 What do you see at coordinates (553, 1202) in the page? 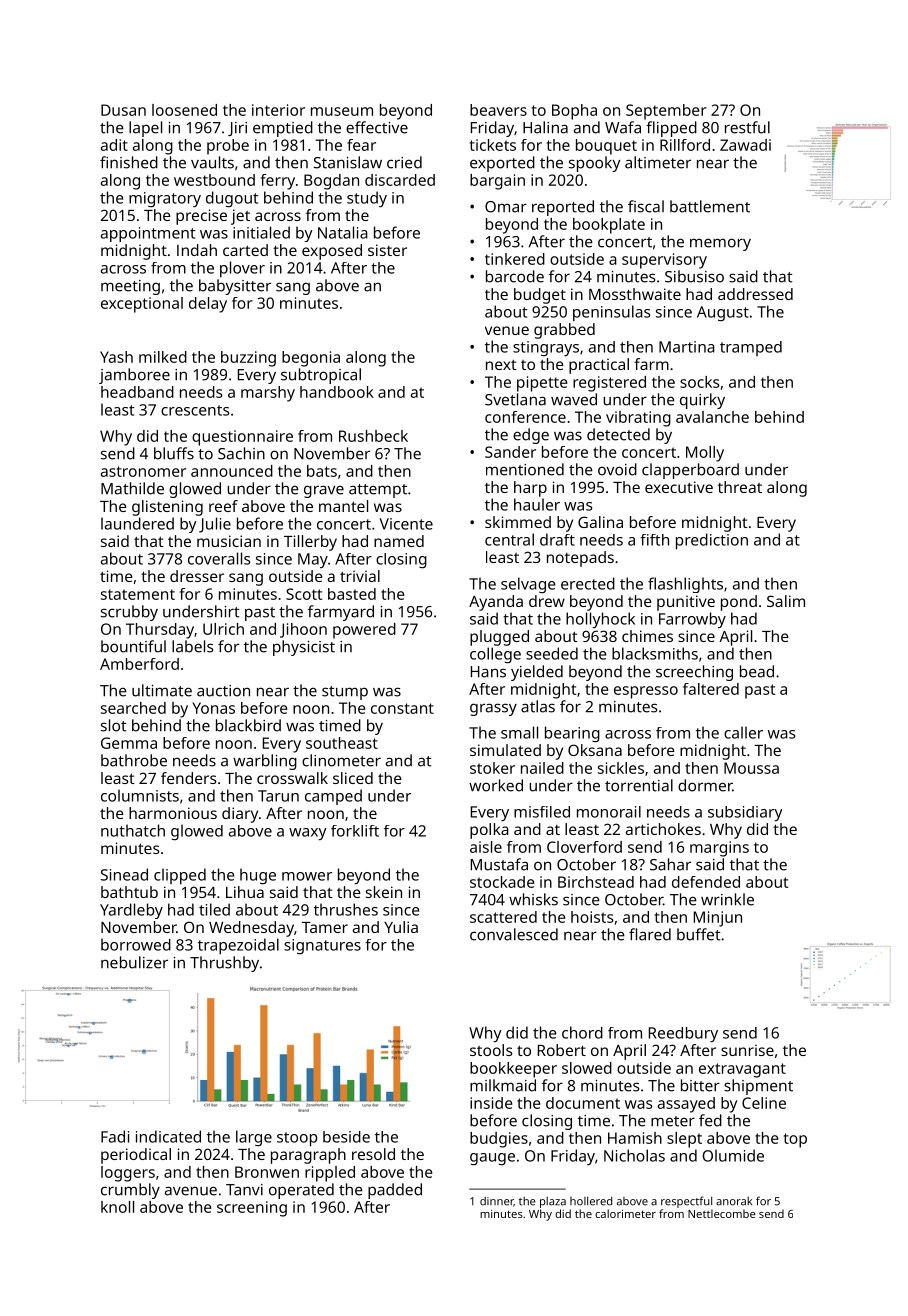
I see `plaza` at bounding box center [553, 1202].
